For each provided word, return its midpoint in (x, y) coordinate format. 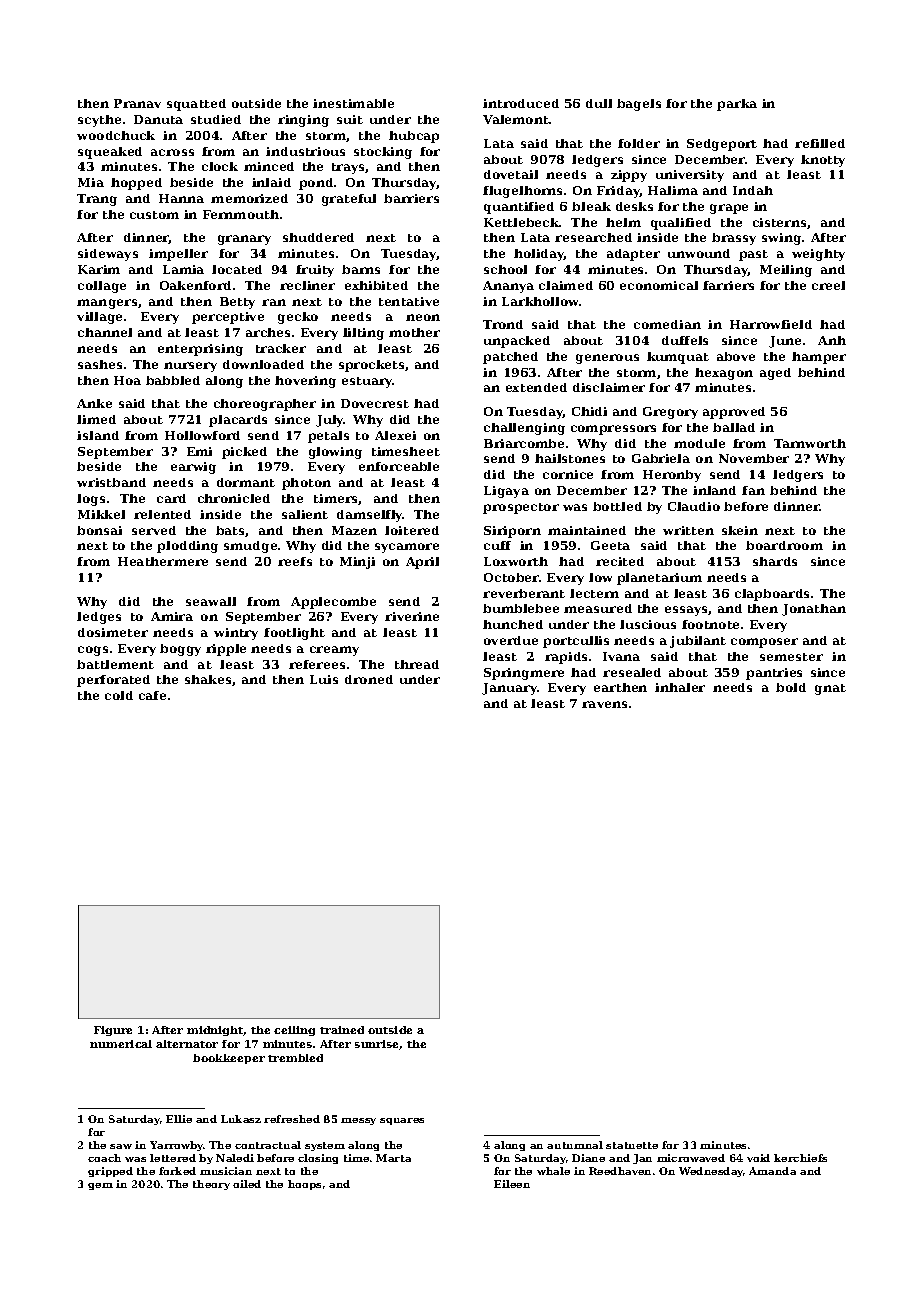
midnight (215, 1031)
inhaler (680, 687)
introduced (521, 103)
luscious (648, 624)
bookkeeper (229, 1059)
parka (737, 105)
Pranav (137, 103)
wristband (111, 482)
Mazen (354, 530)
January (509, 689)
